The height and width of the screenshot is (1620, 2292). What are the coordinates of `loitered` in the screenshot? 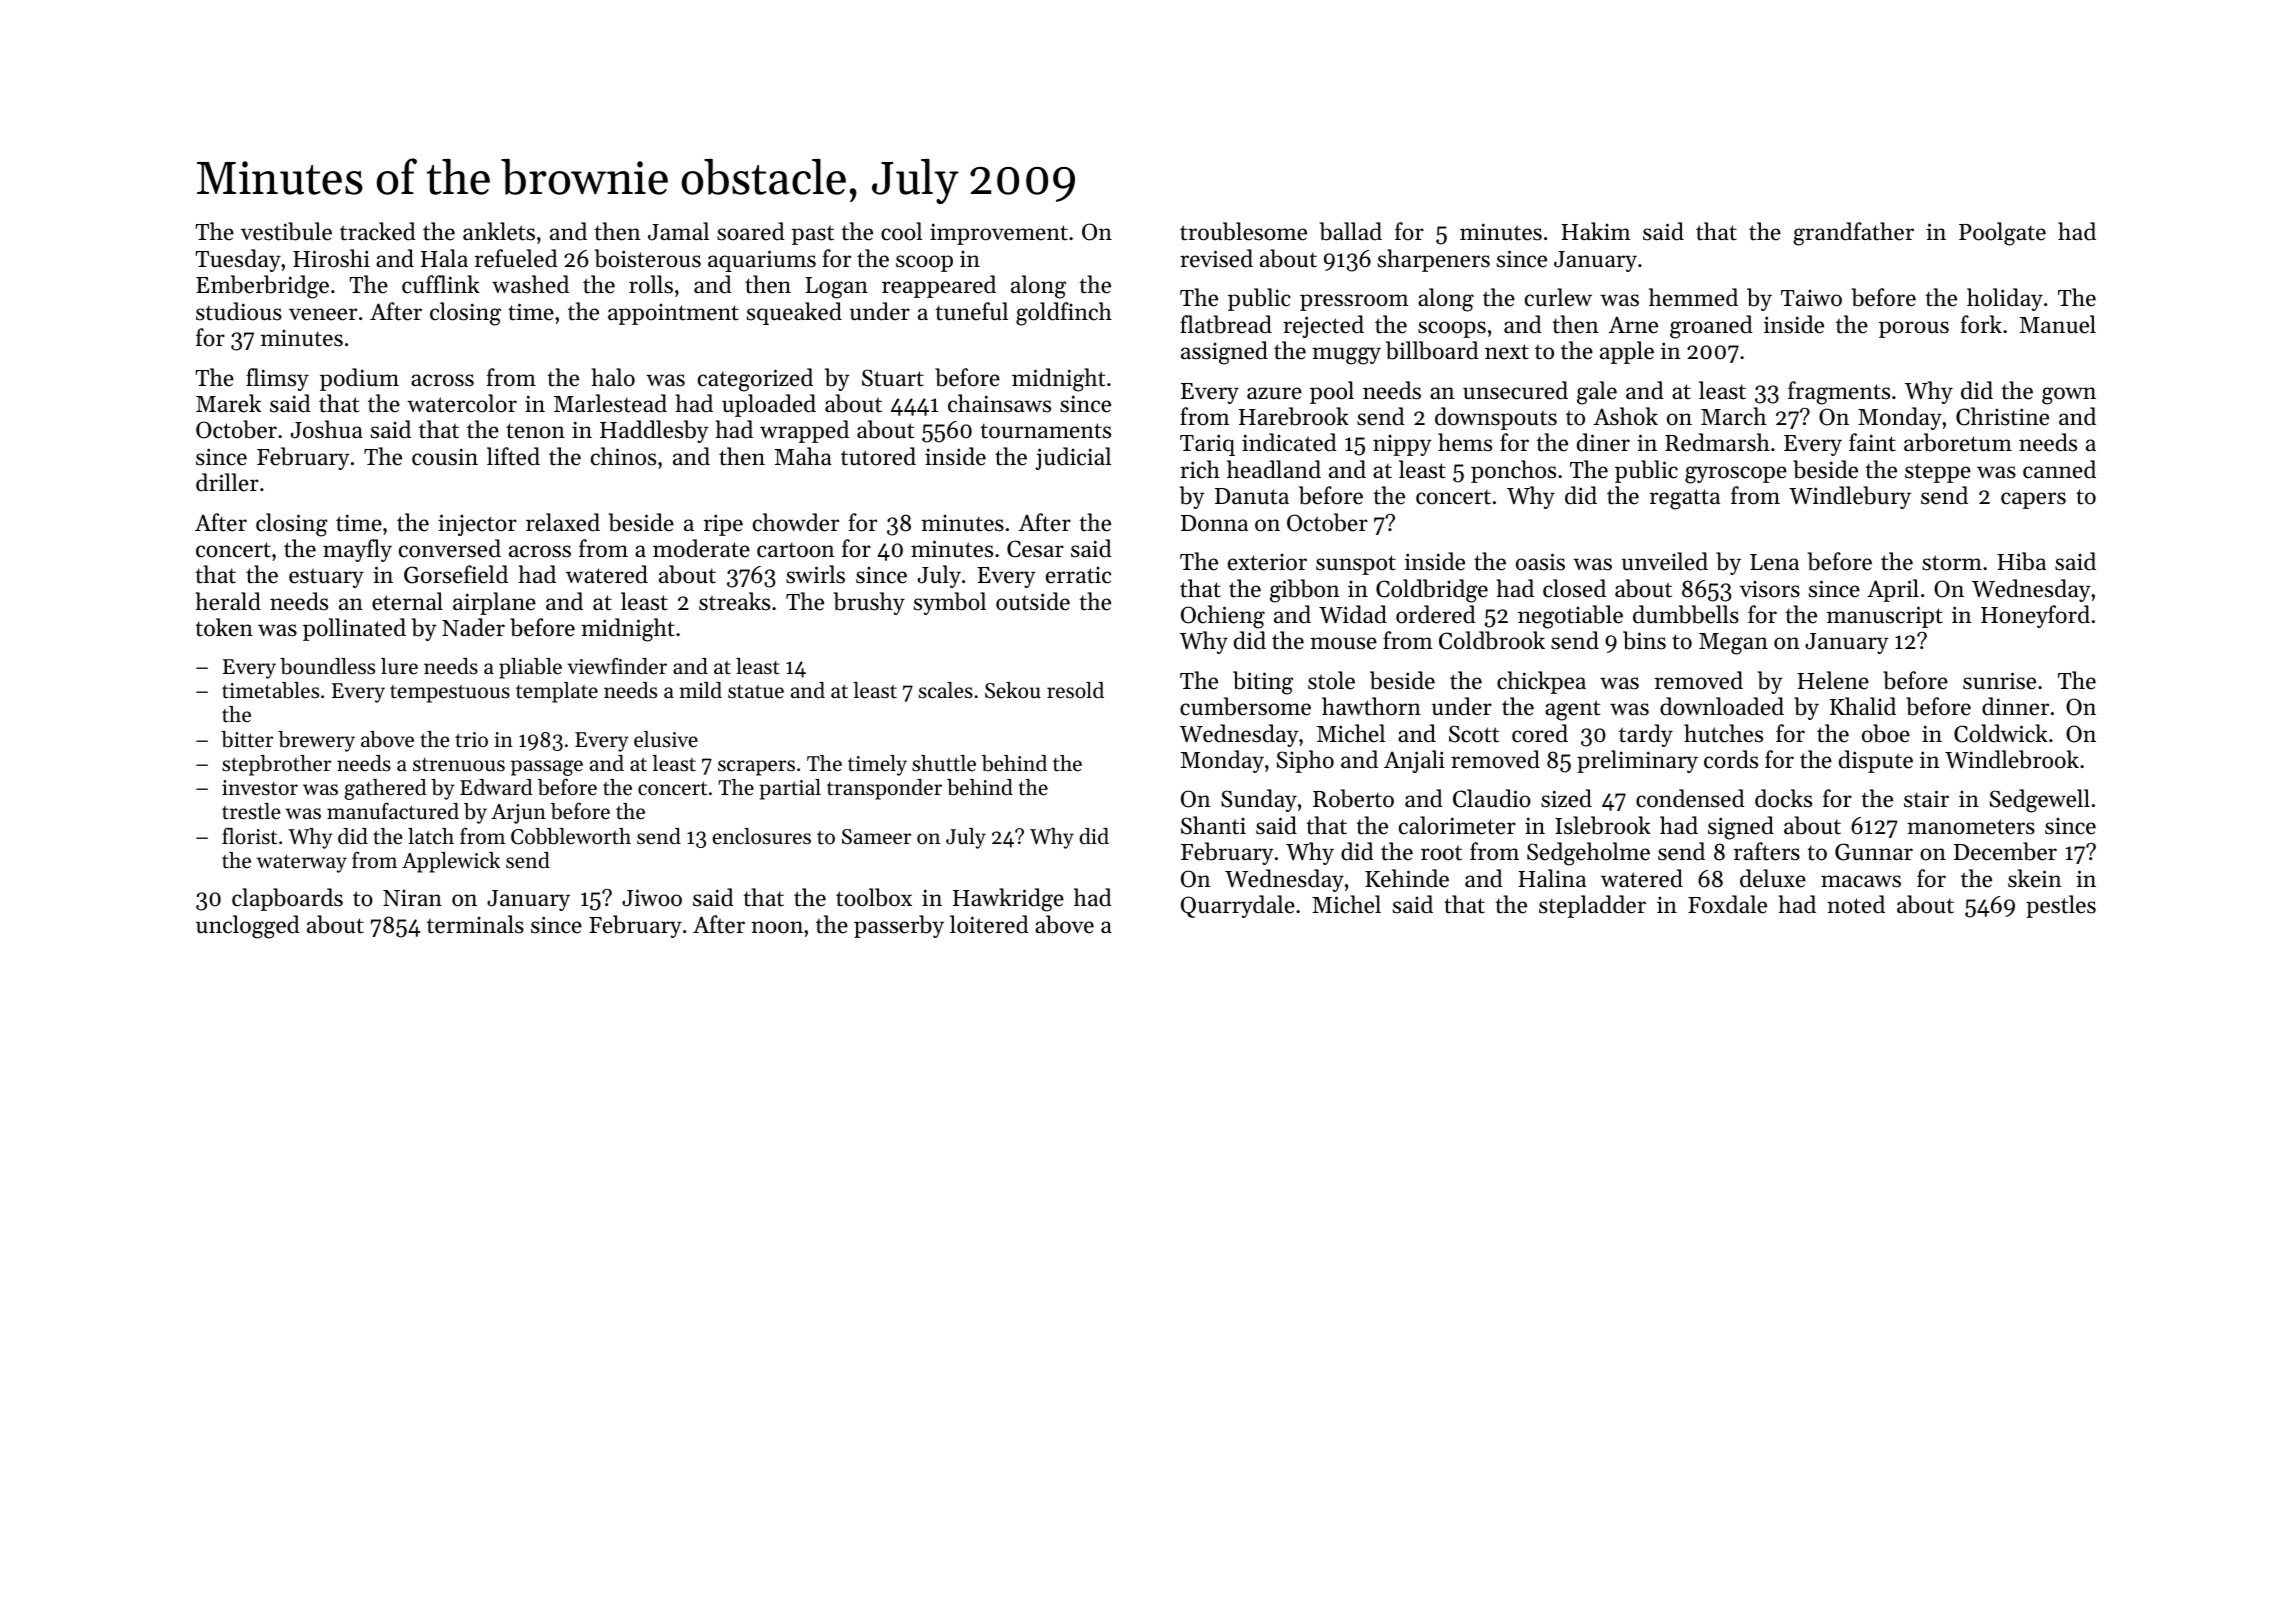 It's located at (989, 924).
